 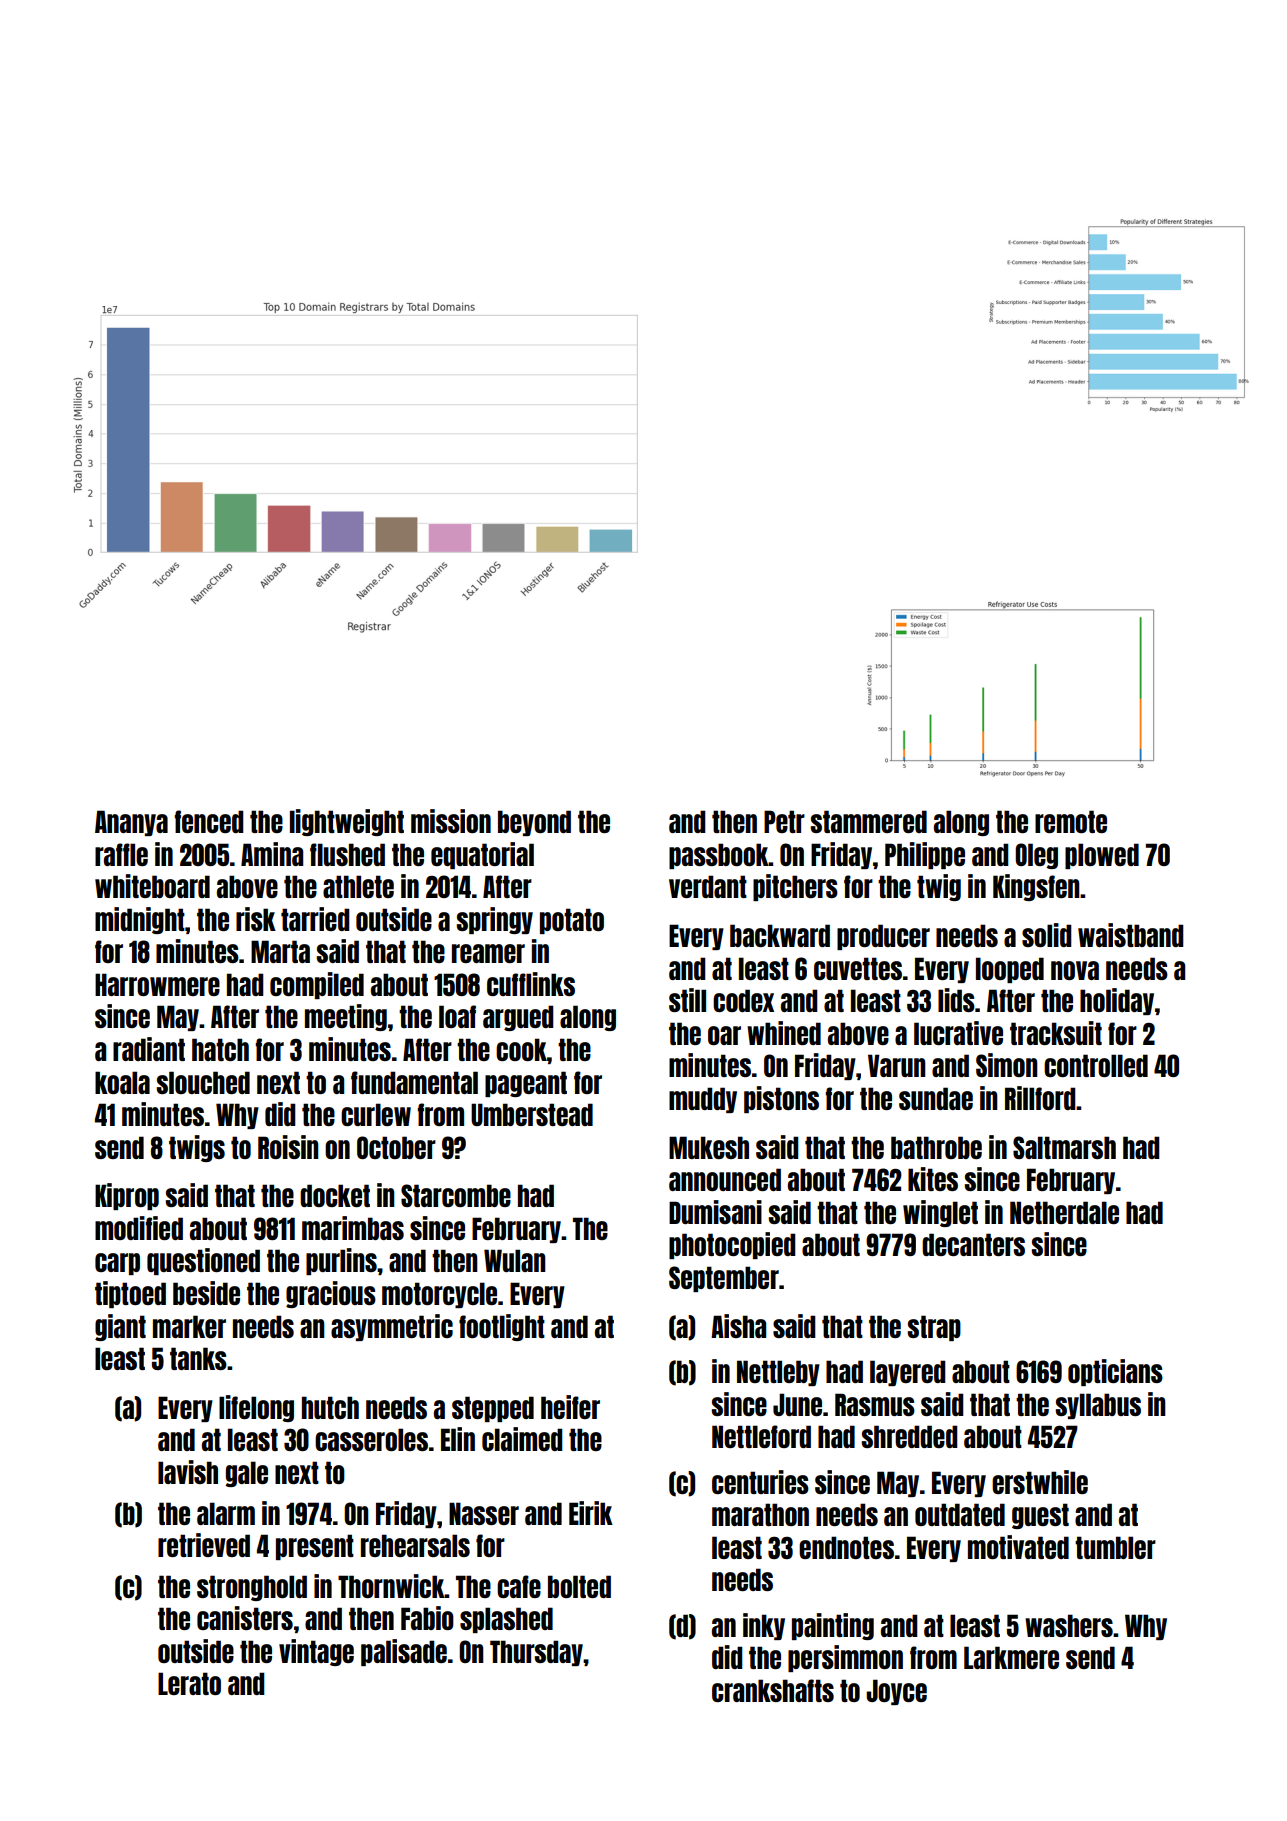 What do you see at coordinates (896, 1692) in the screenshot?
I see `Joyce` at bounding box center [896, 1692].
